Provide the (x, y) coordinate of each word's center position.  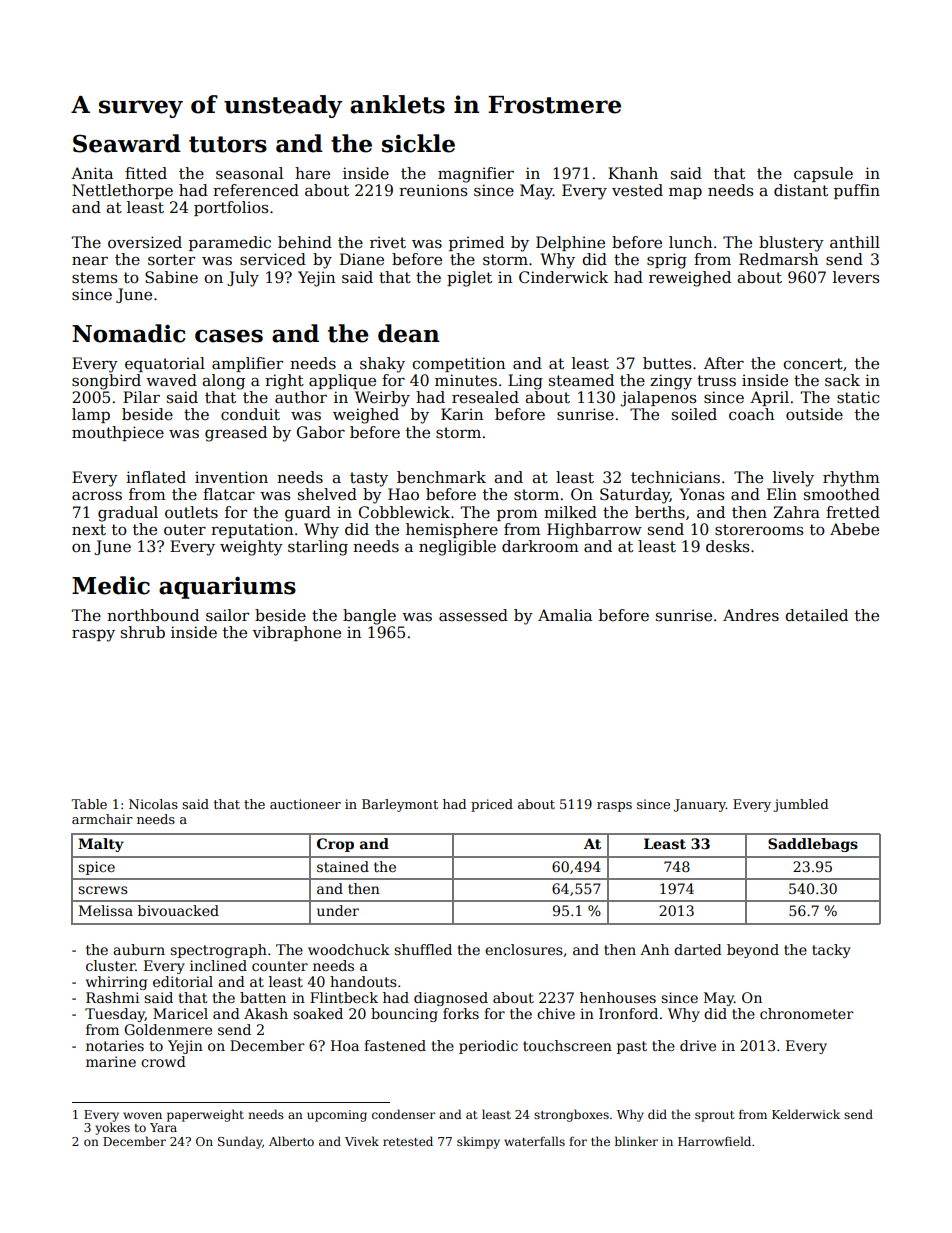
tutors (228, 144)
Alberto (291, 1141)
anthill (855, 242)
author (301, 397)
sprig (667, 261)
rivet (388, 242)
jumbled (800, 805)
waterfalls (534, 1141)
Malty (101, 845)
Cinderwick (563, 277)
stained (343, 866)
